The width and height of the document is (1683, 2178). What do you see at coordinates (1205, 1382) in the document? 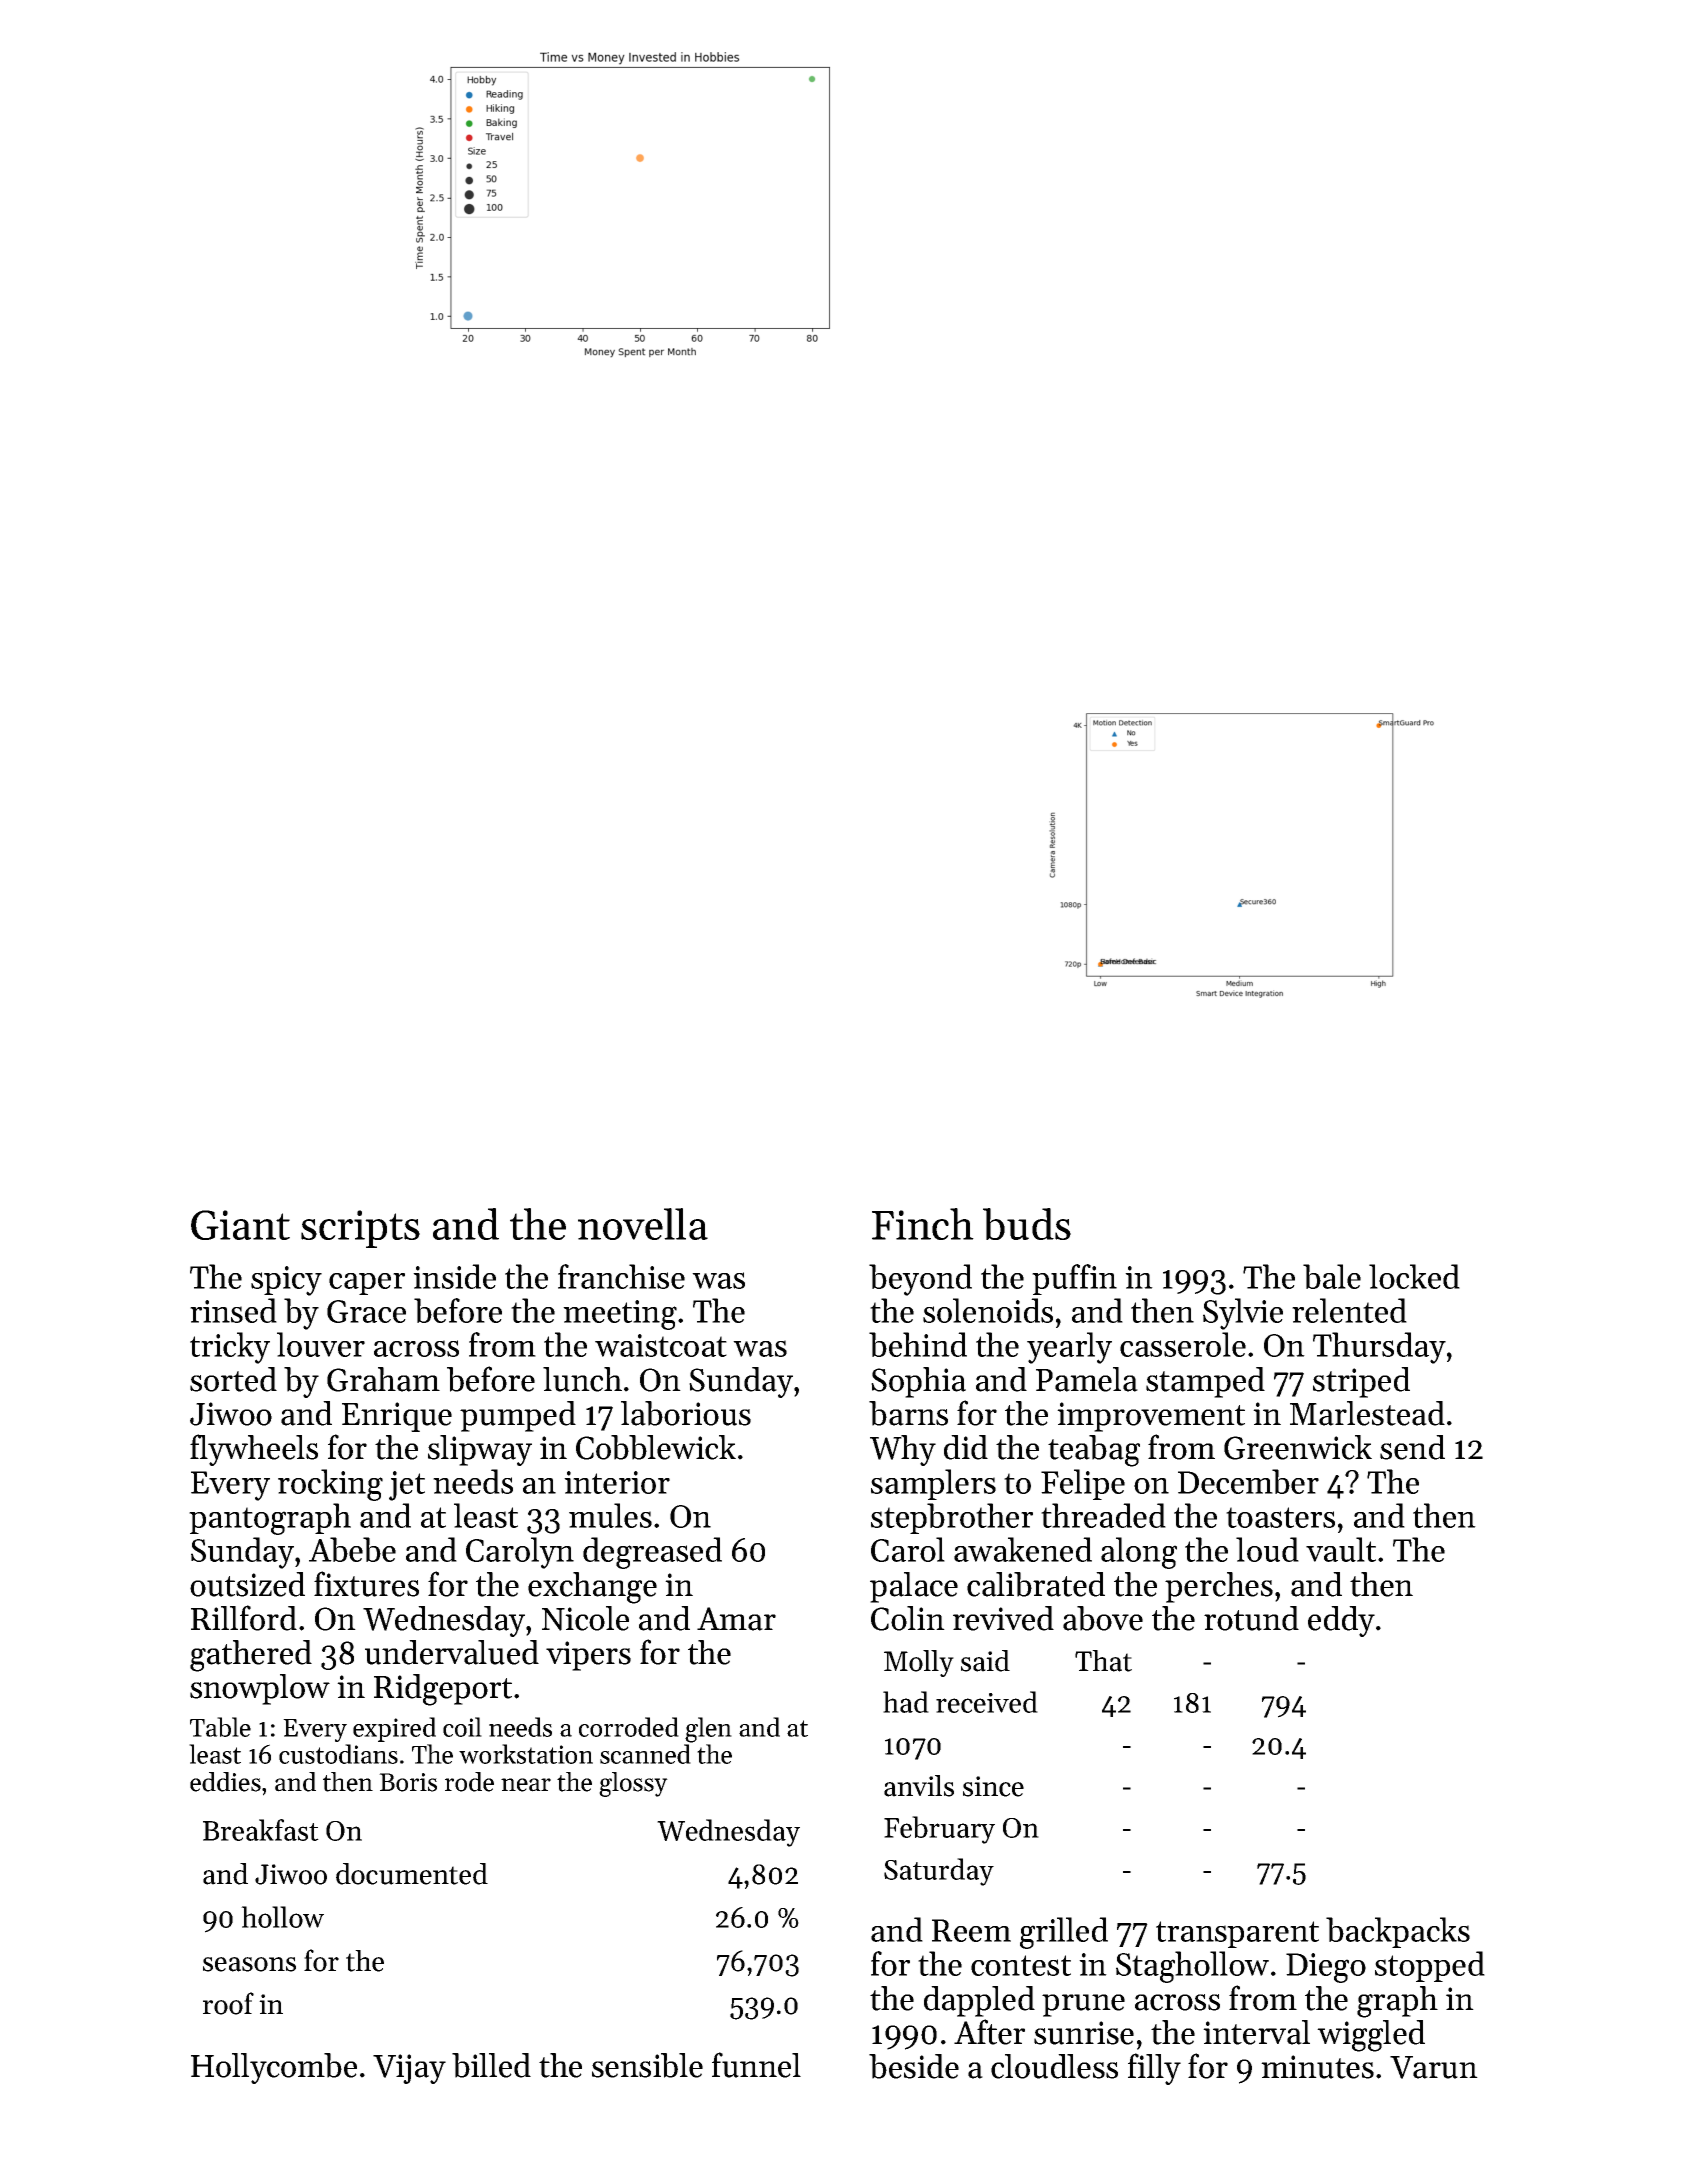
I see `stamped` at bounding box center [1205, 1382].
